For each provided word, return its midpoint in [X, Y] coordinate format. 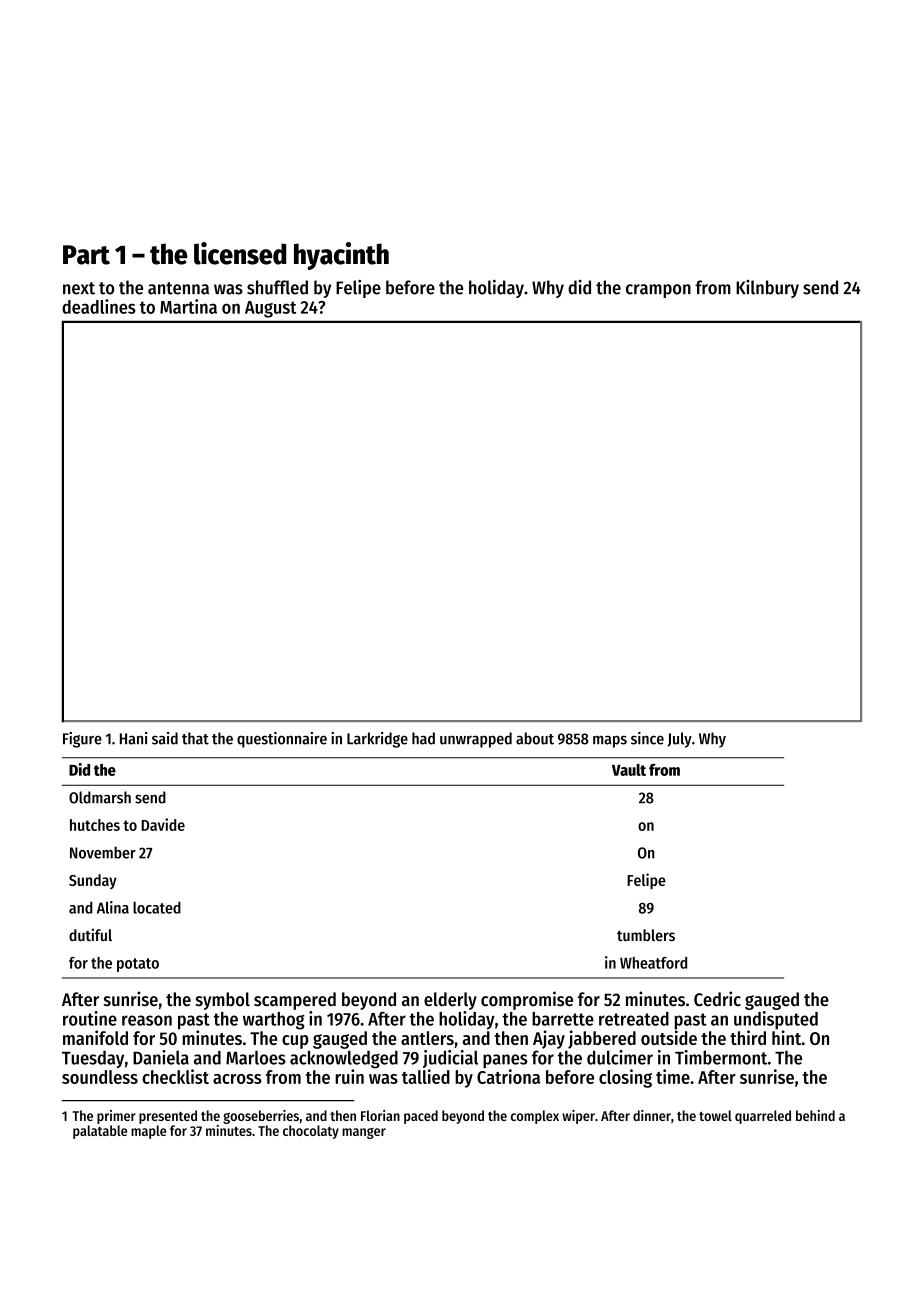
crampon [658, 291]
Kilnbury [767, 289]
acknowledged [344, 1059]
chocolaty [311, 1132]
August [270, 309]
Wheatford [653, 963]
